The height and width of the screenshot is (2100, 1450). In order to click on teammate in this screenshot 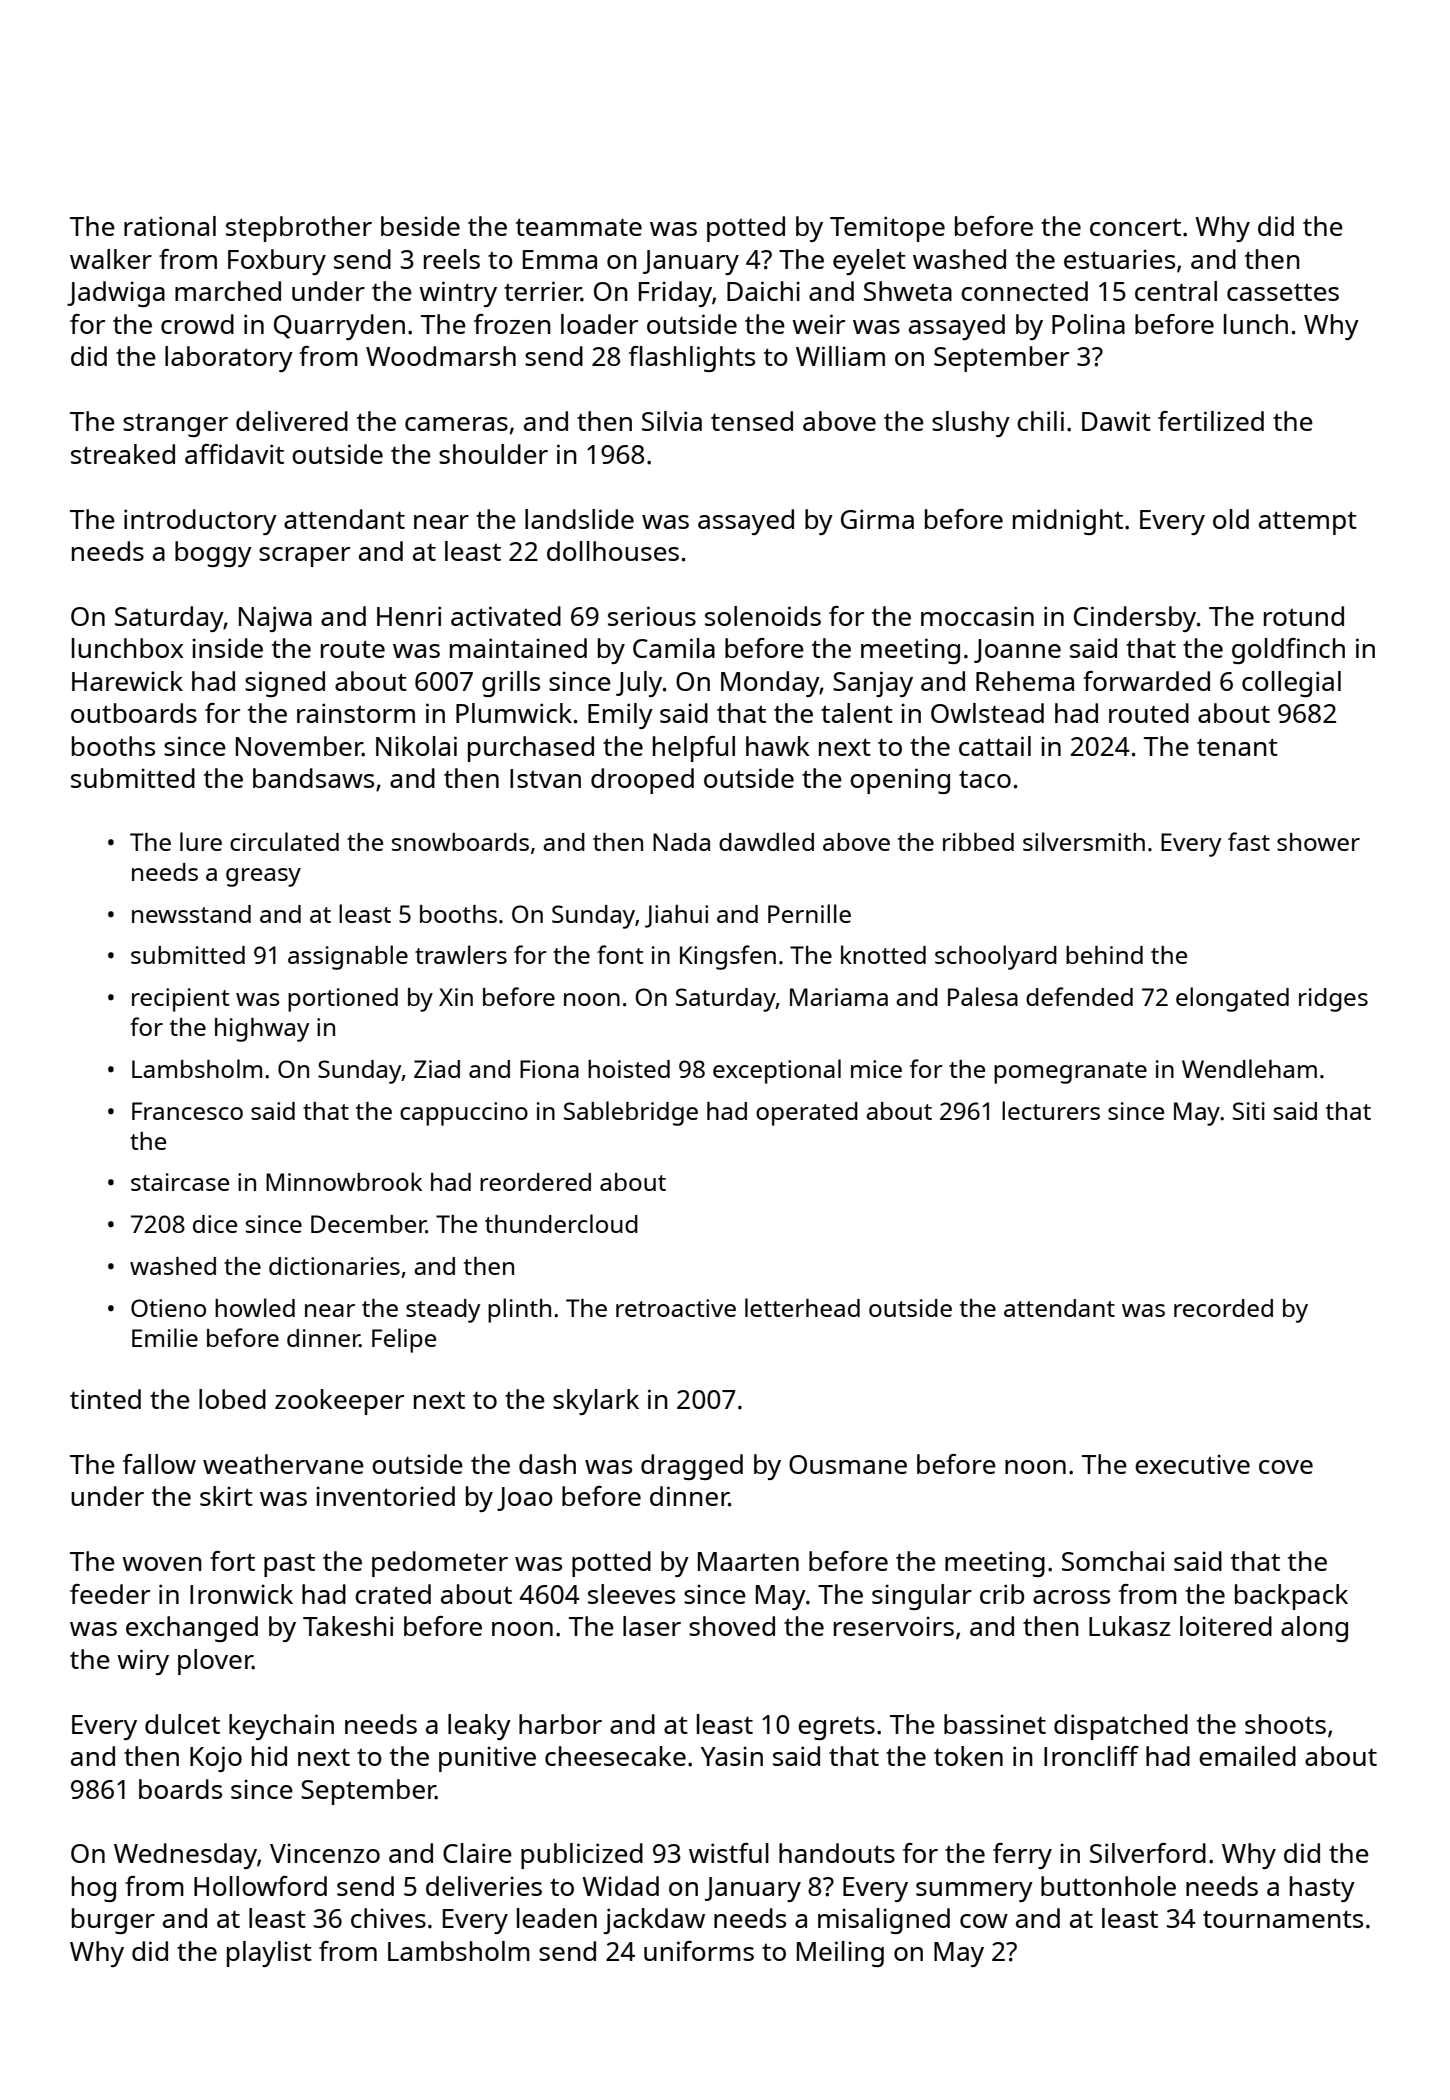, I will do `click(579, 227)`.
